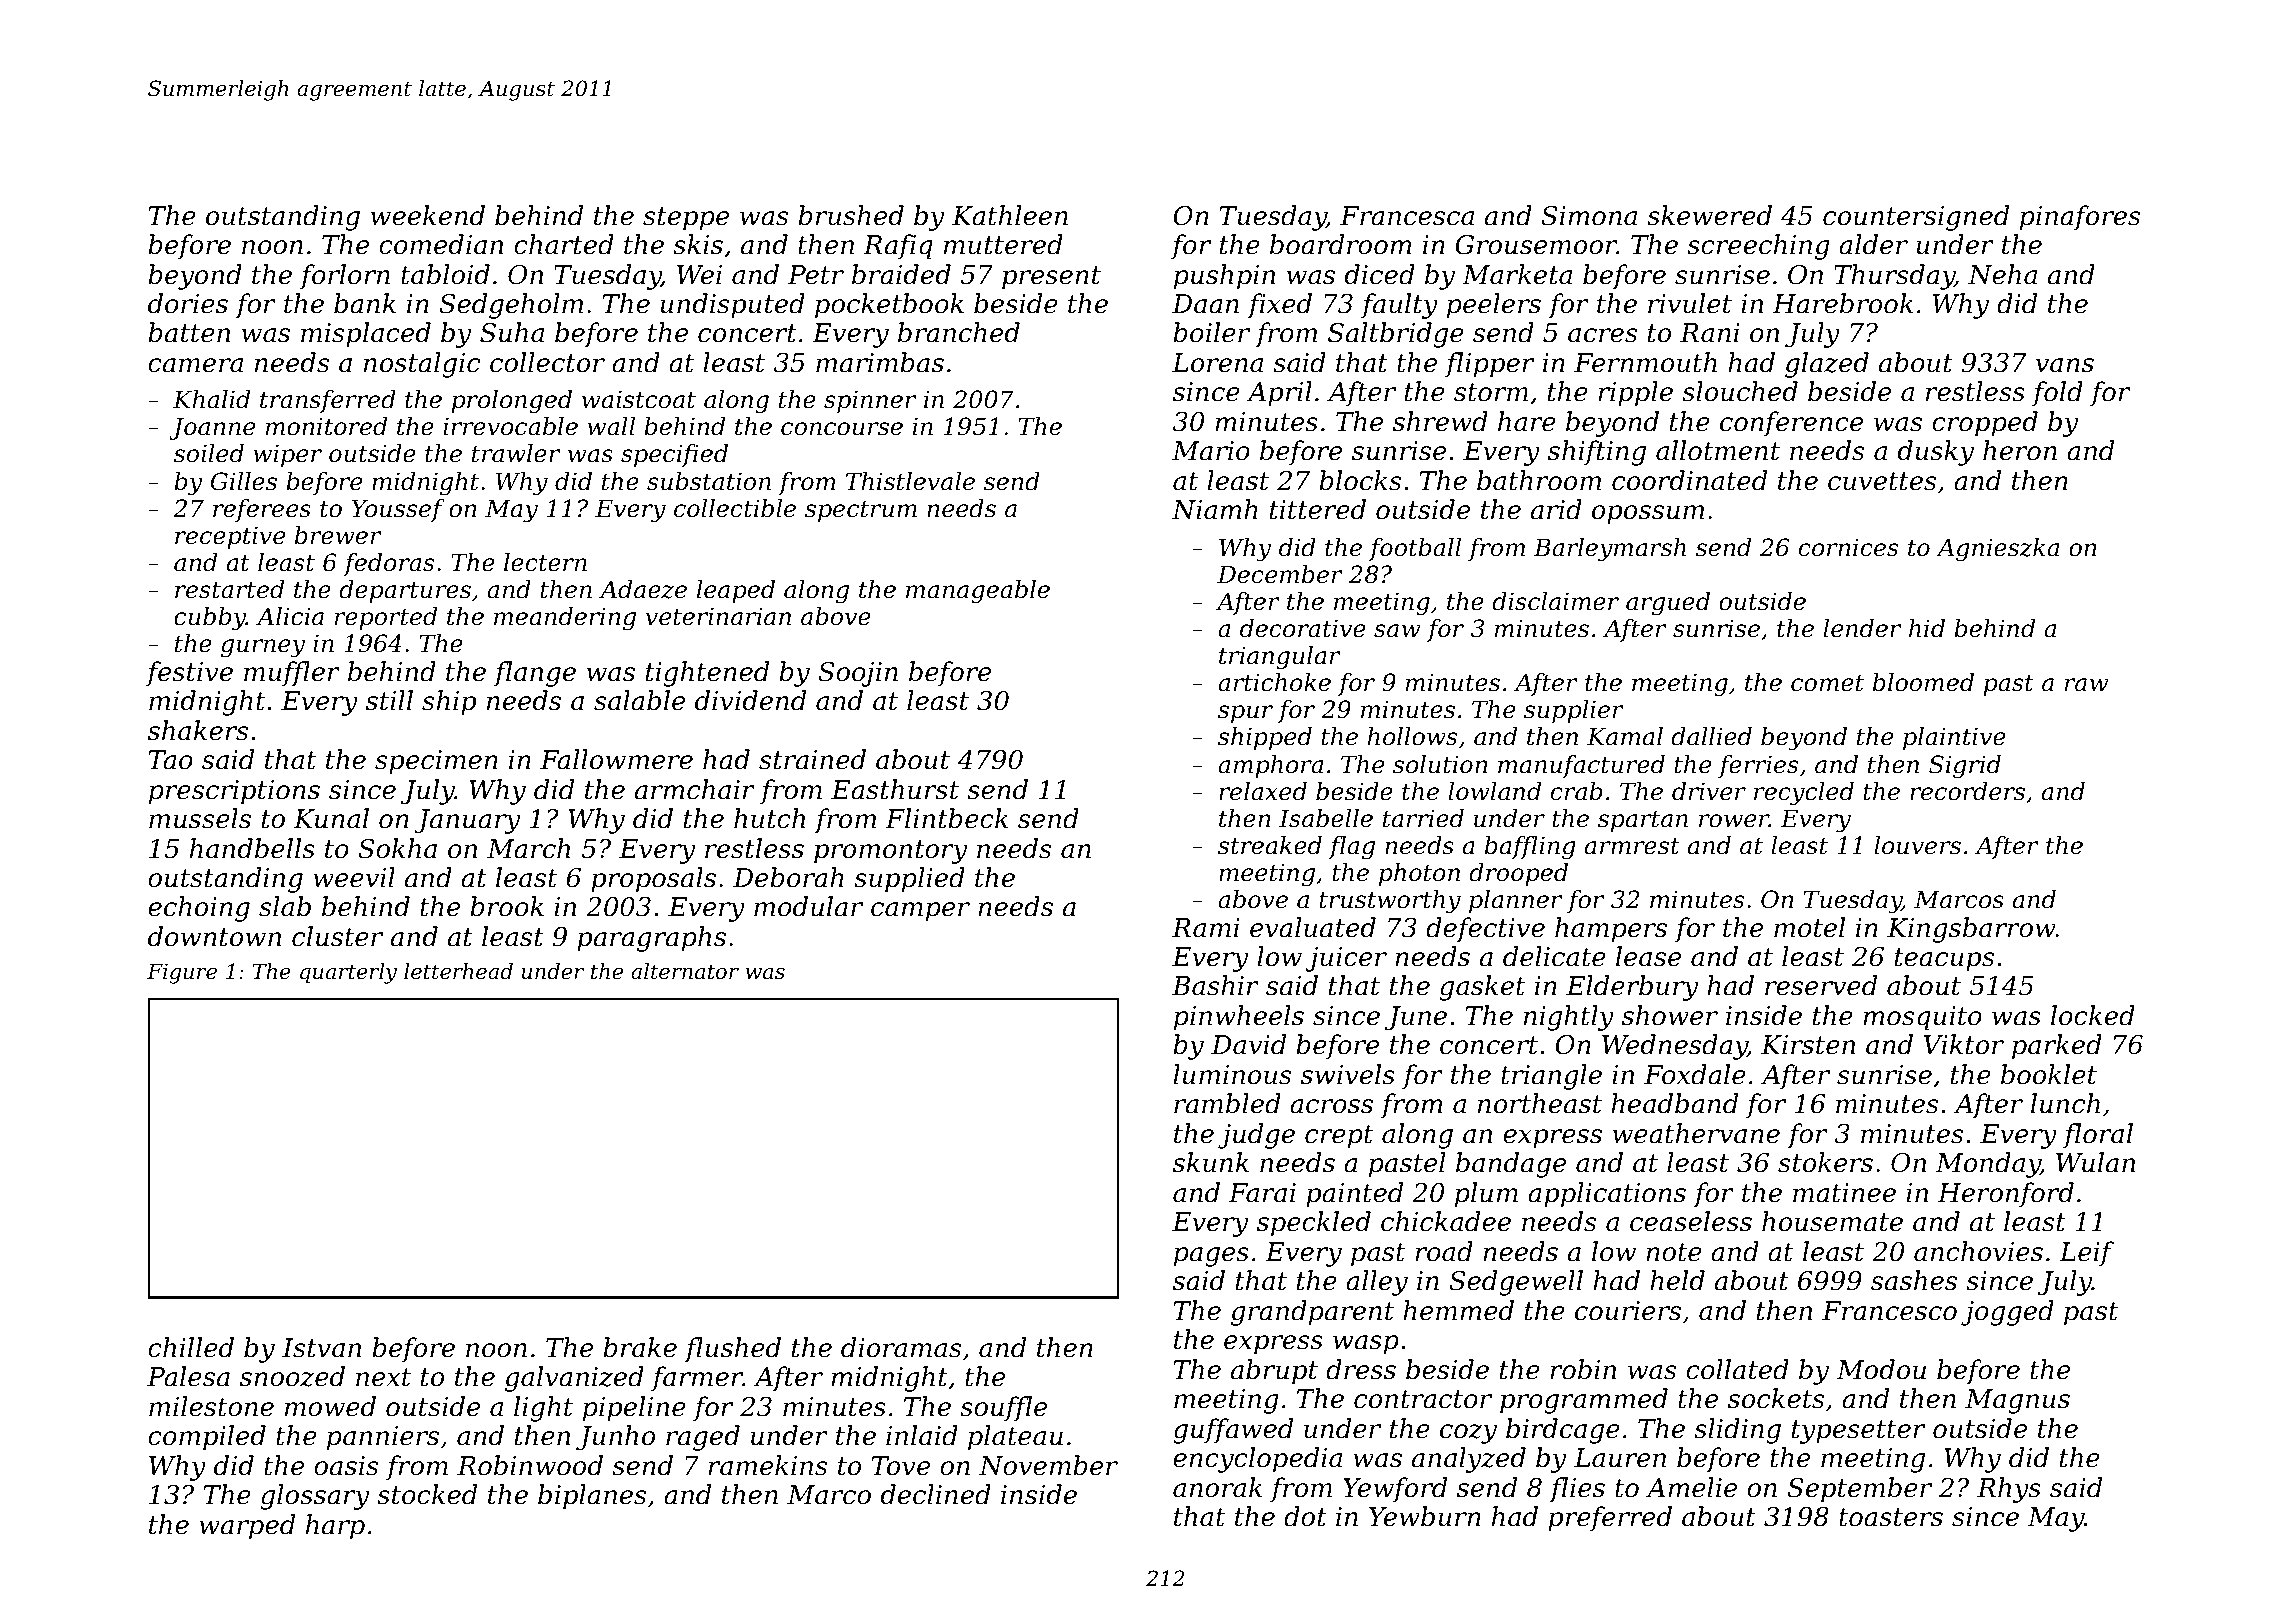 This image has height=1620, width=2292. I want to click on Kathleen, so click(1010, 215).
